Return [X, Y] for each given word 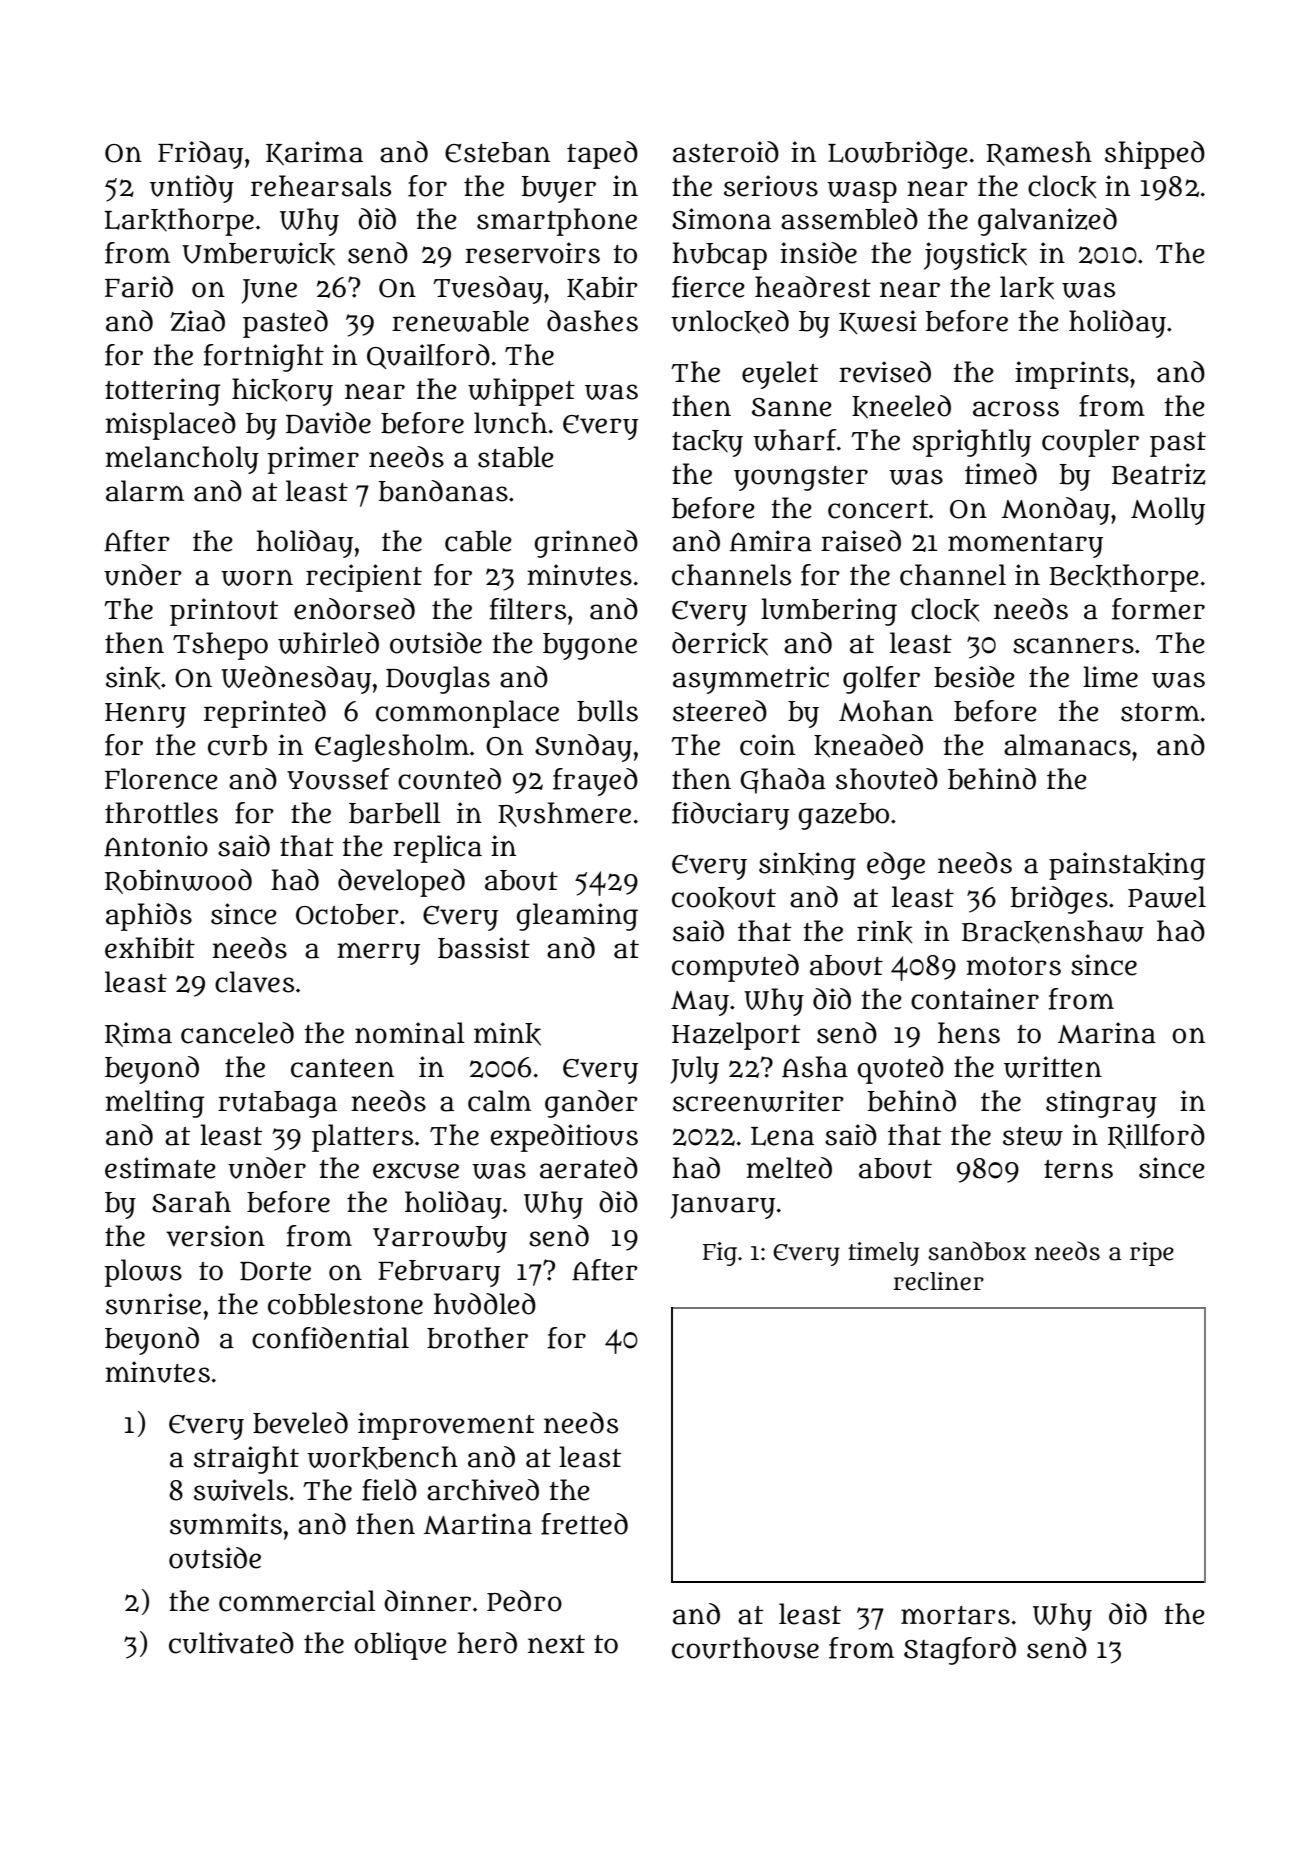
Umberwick [258, 254]
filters [528, 609]
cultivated [231, 1643]
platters [362, 1138]
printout [224, 612]
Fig [720, 1254]
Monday [1056, 511]
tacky [707, 443]
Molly [1168, 511]
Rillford [1156, 1136]
